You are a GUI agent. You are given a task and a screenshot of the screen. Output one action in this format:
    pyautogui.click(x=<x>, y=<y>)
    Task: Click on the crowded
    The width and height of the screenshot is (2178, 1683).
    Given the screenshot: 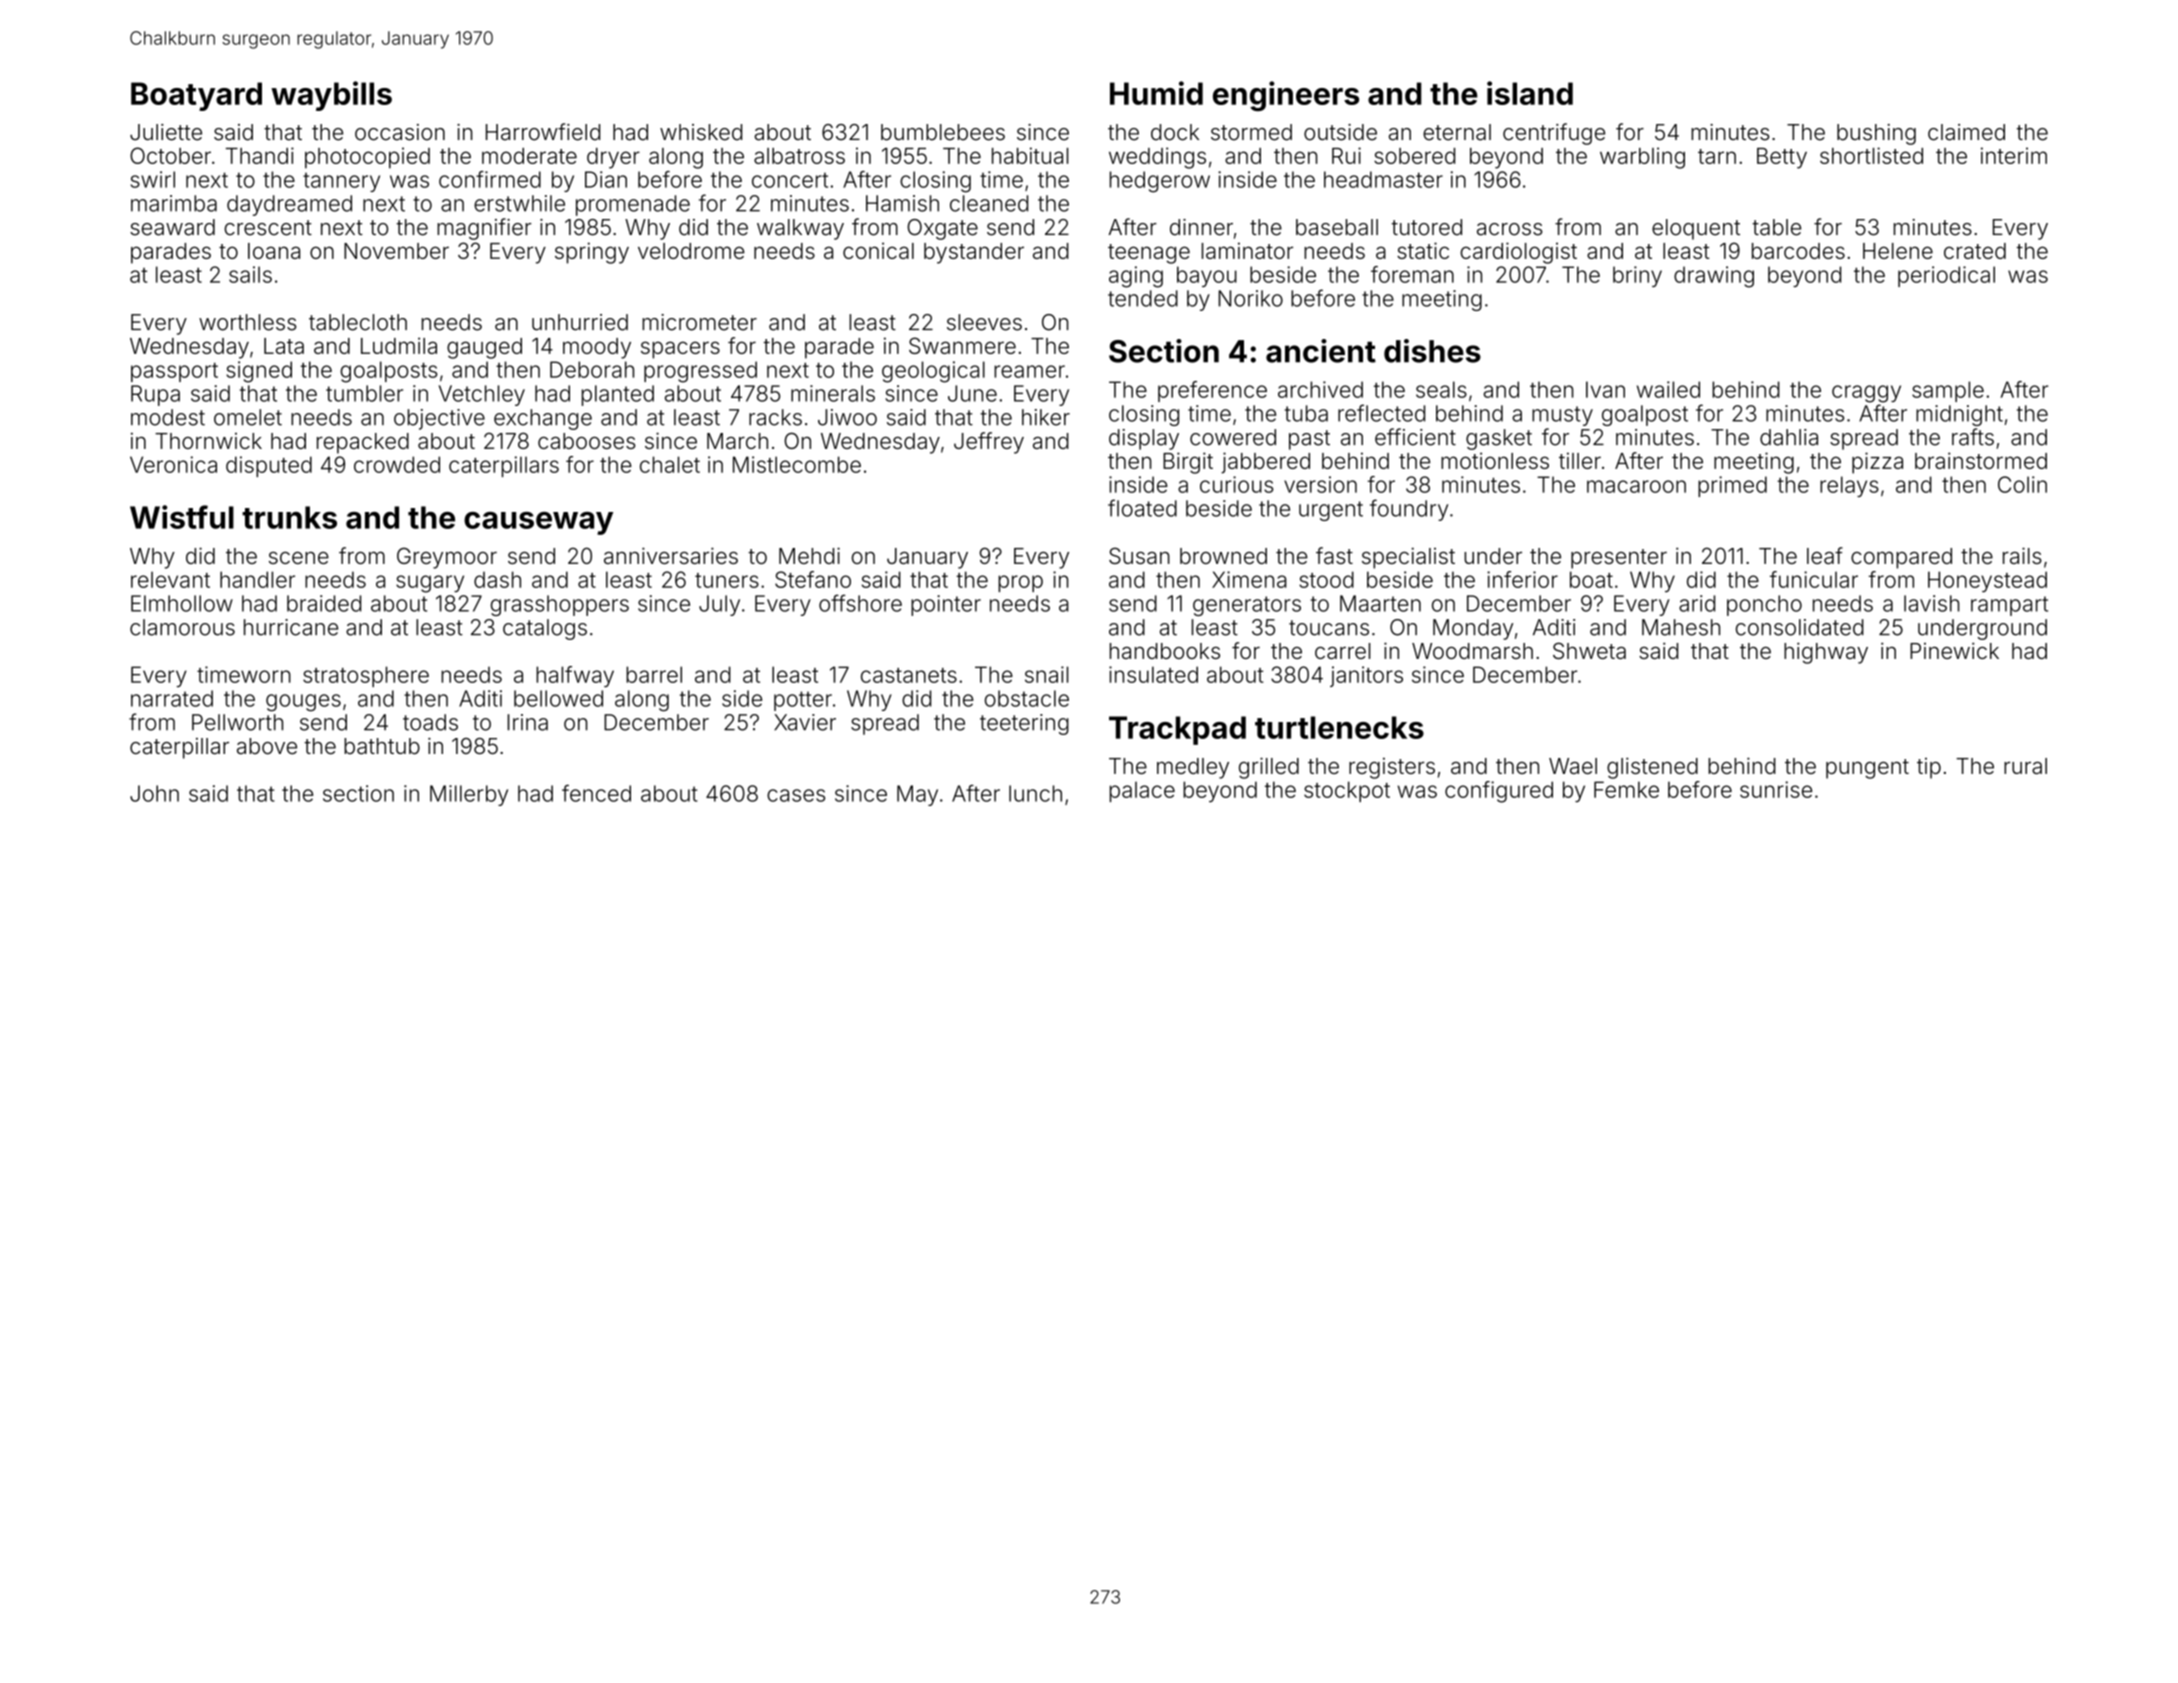 What is the action you would take?
    pyautogui.click(x=397, y=464)
